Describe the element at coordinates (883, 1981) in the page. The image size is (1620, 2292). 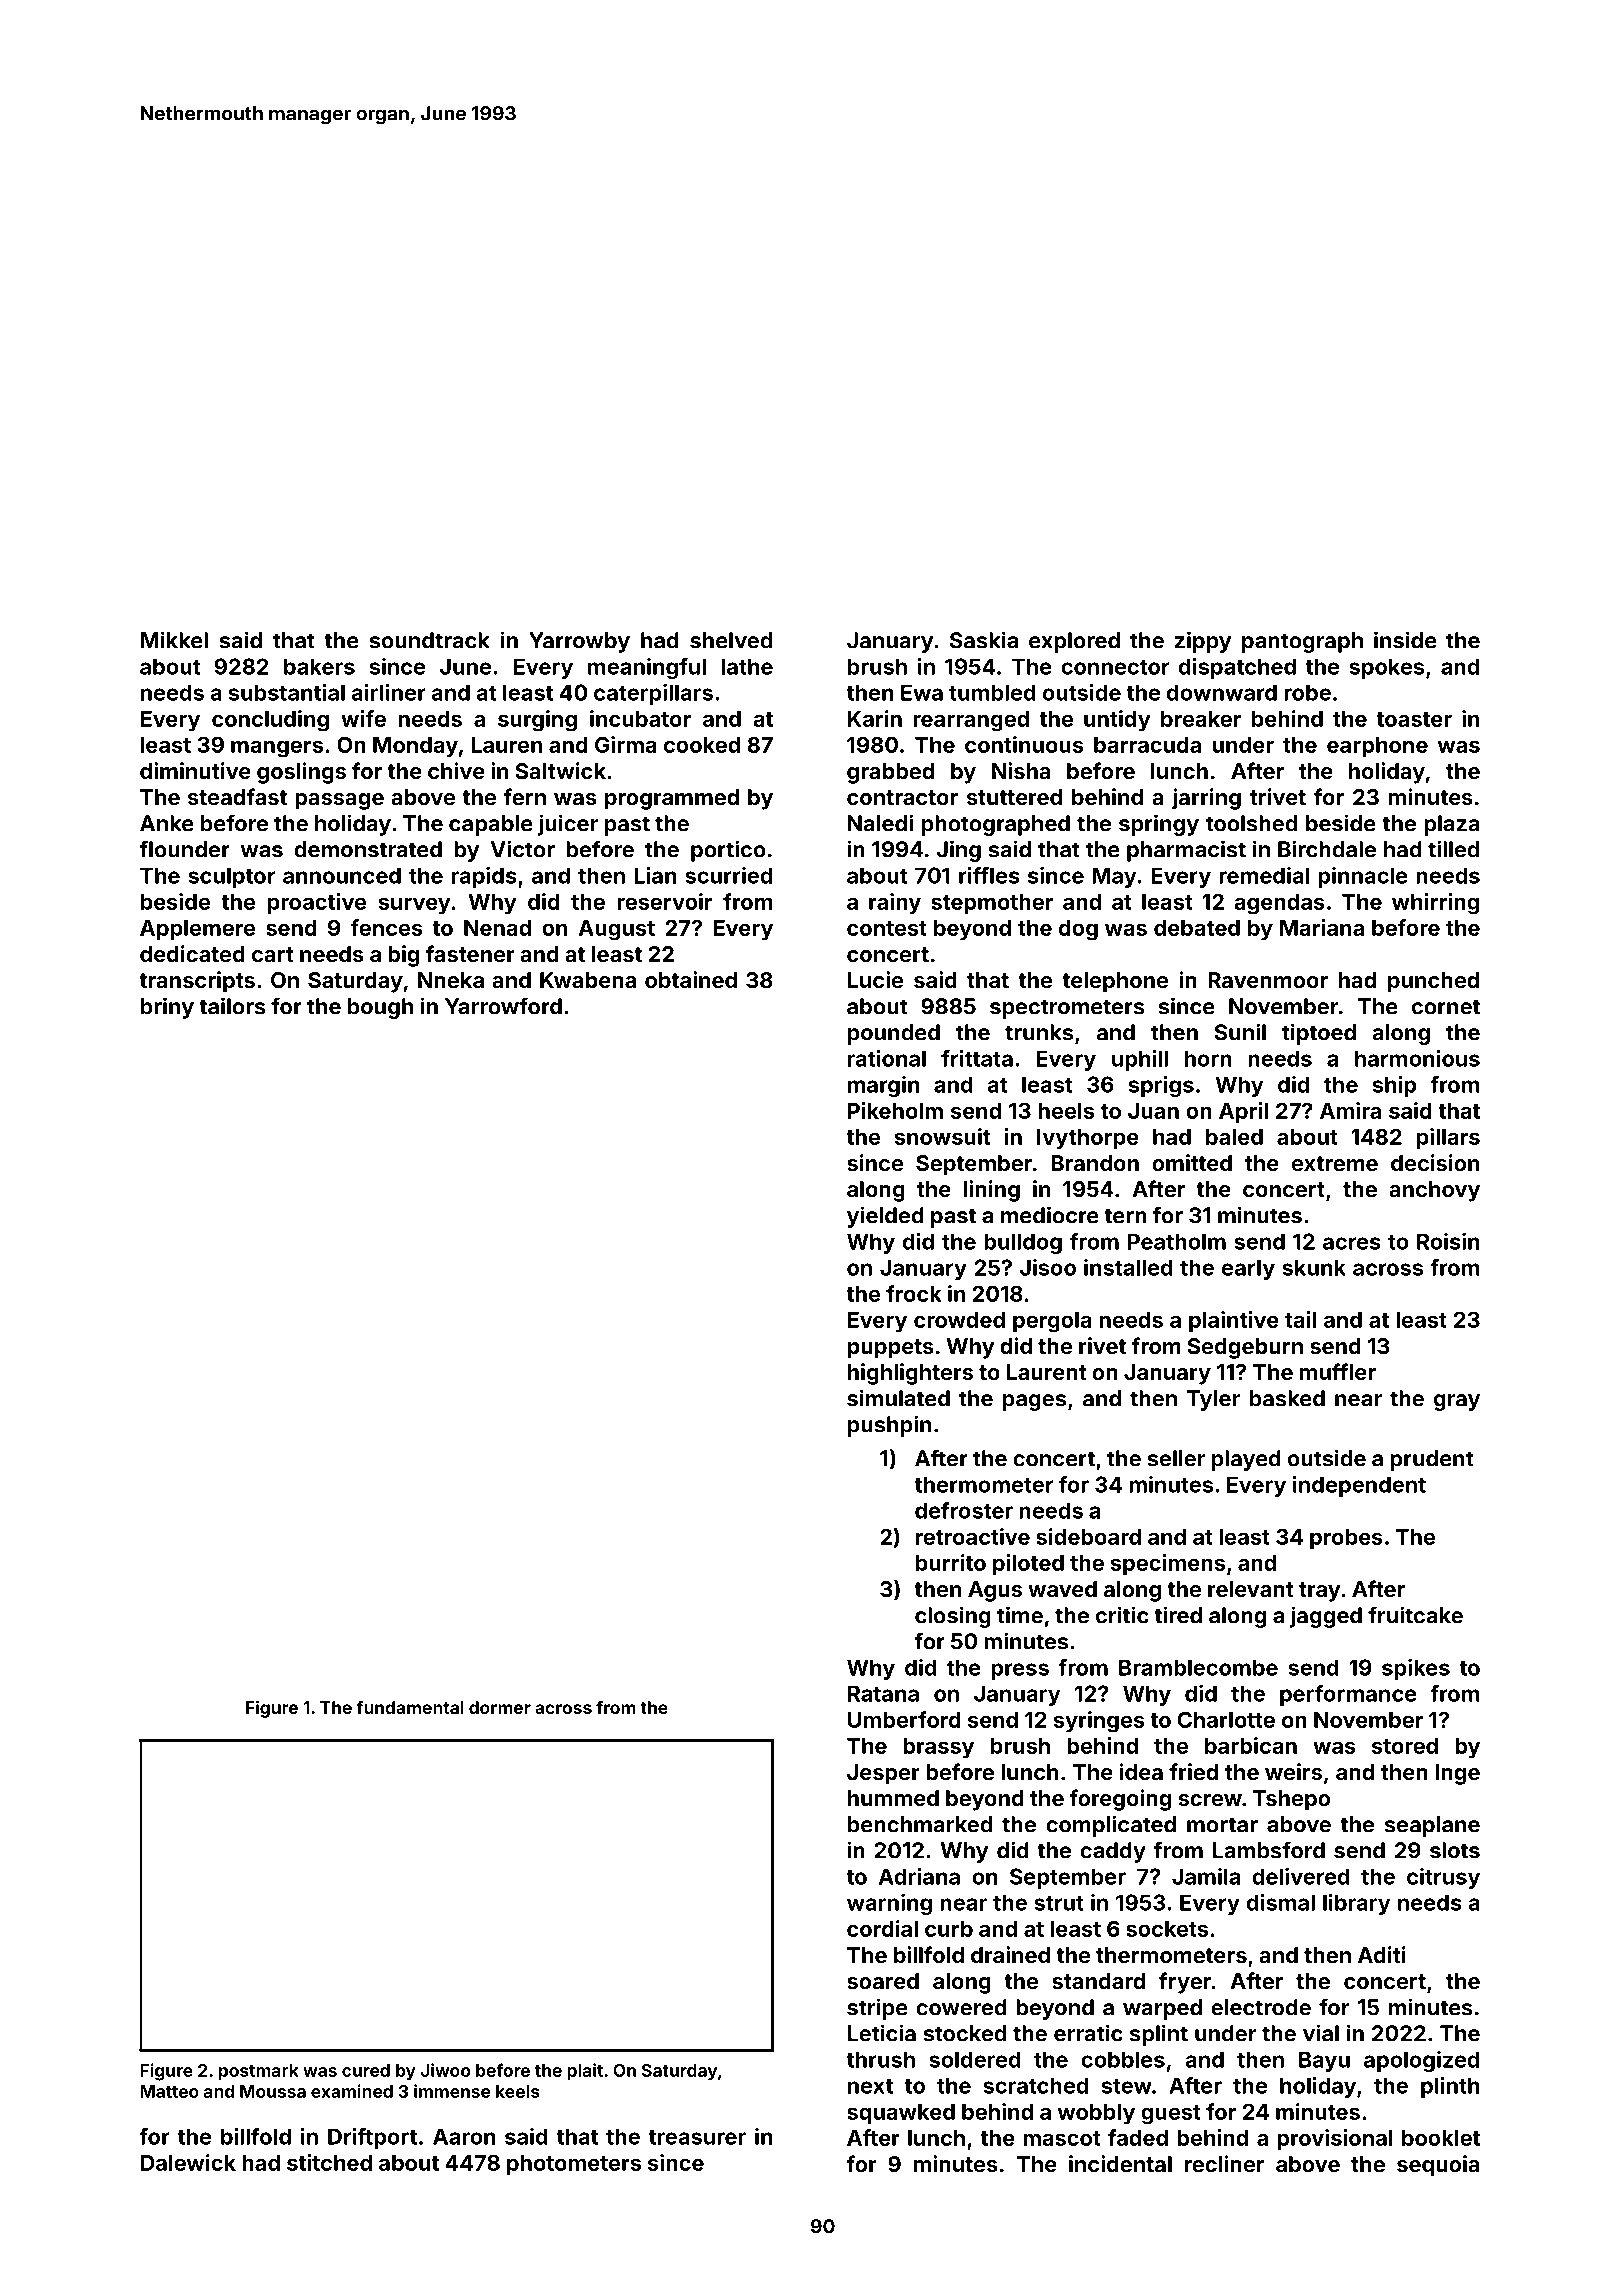
I see `soared` at that location.
